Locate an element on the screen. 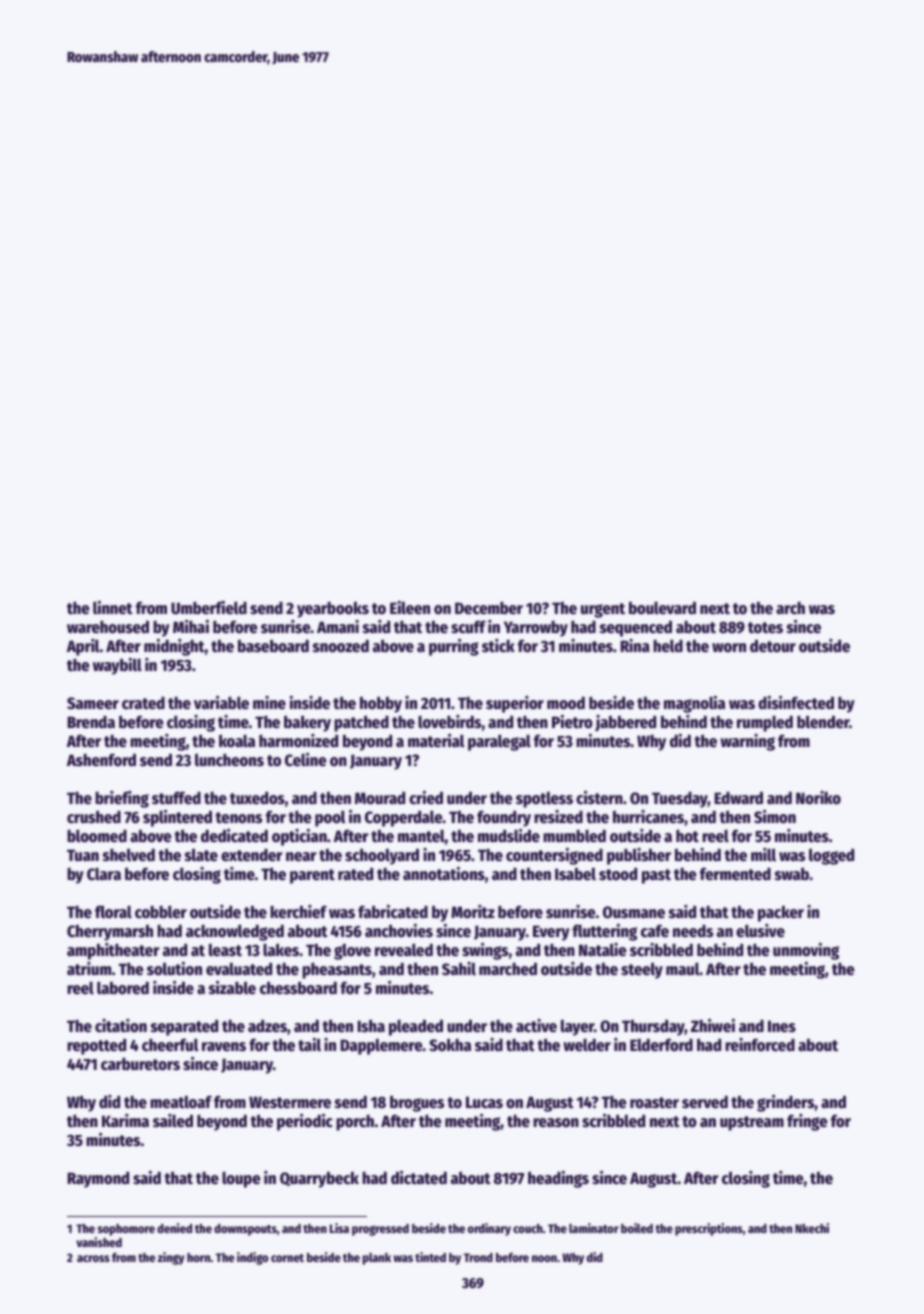 This screenshot has height=1314, width=924. Tuan is located at coordinates (83, 855).
